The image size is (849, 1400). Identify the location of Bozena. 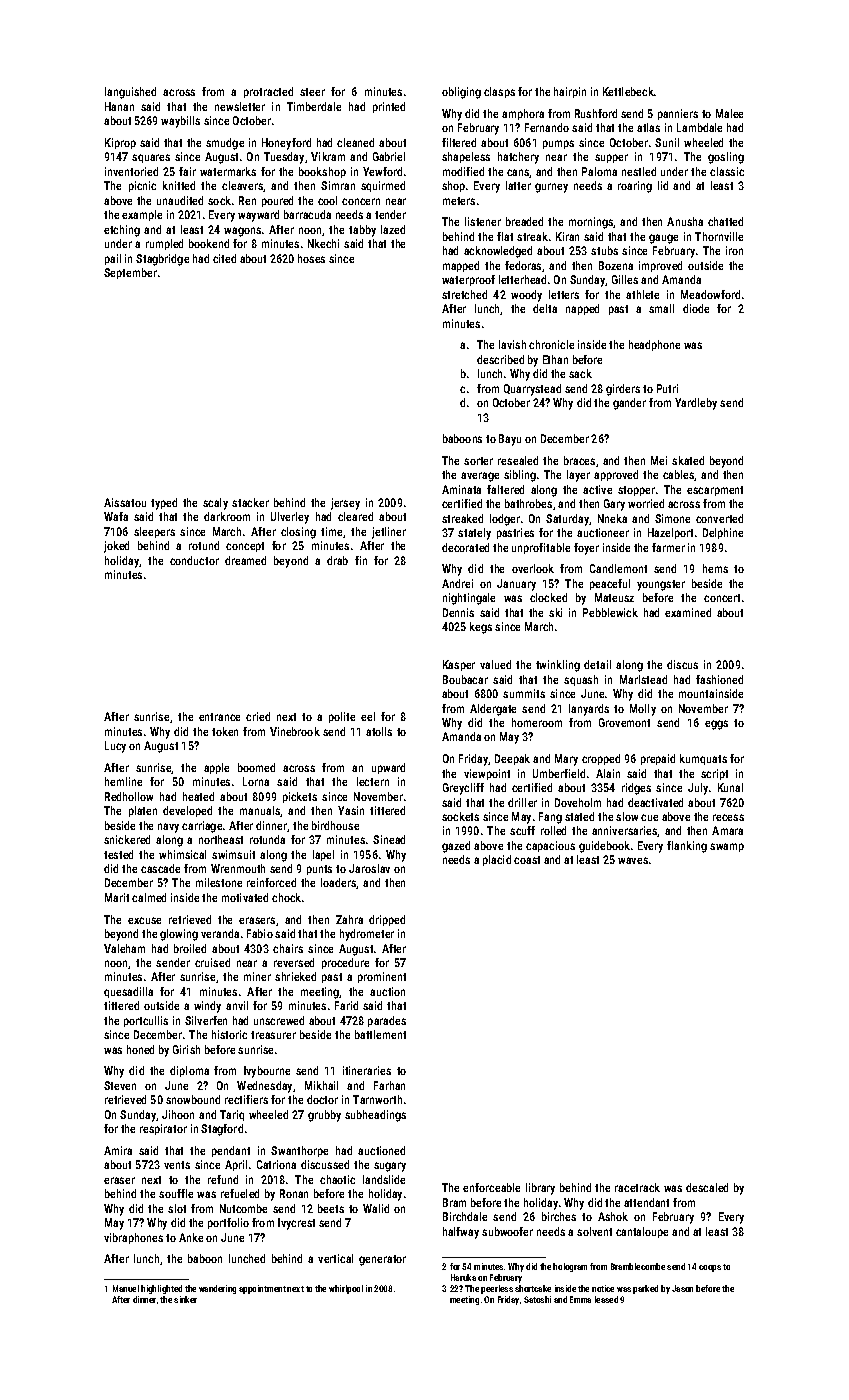
(616, 265).
